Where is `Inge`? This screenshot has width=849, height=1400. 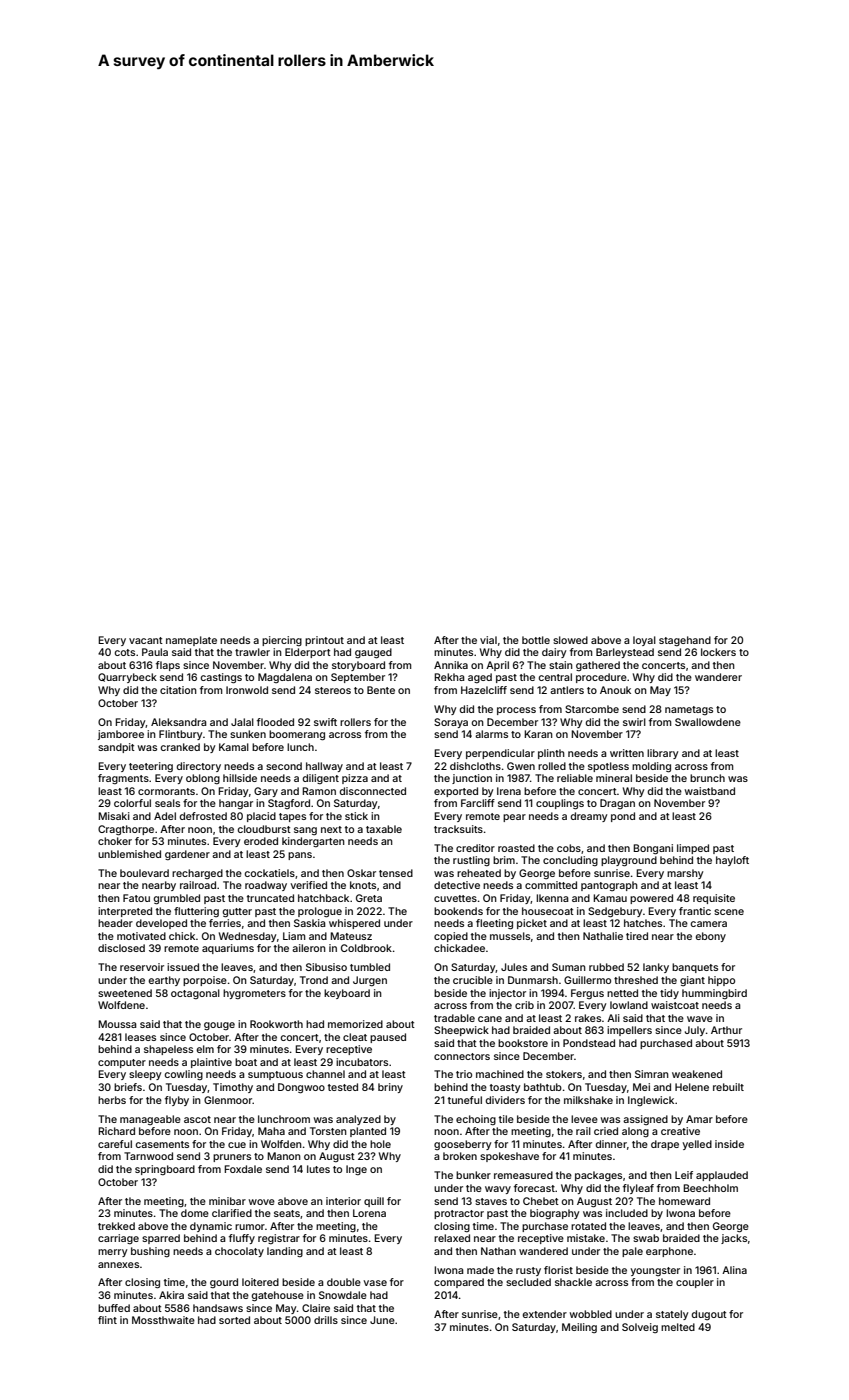 Inge is located at coordinates (356, 1170).
